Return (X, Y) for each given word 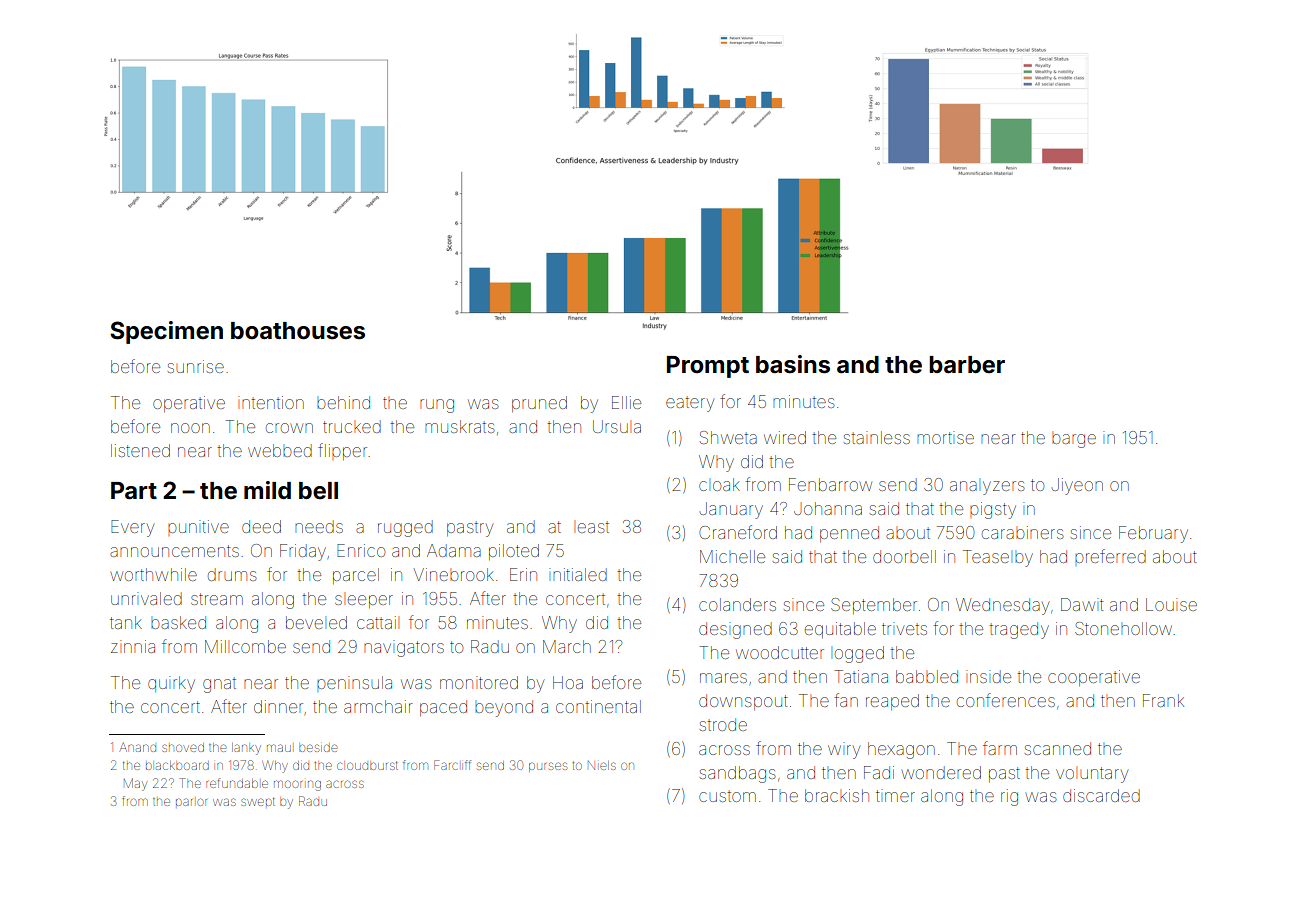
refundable (237, 783)
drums (232, 574)
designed (735, 630)
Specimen (166, 332)
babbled (927, 676)
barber (967, 365)
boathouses (298, 331)
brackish (837, 795)
